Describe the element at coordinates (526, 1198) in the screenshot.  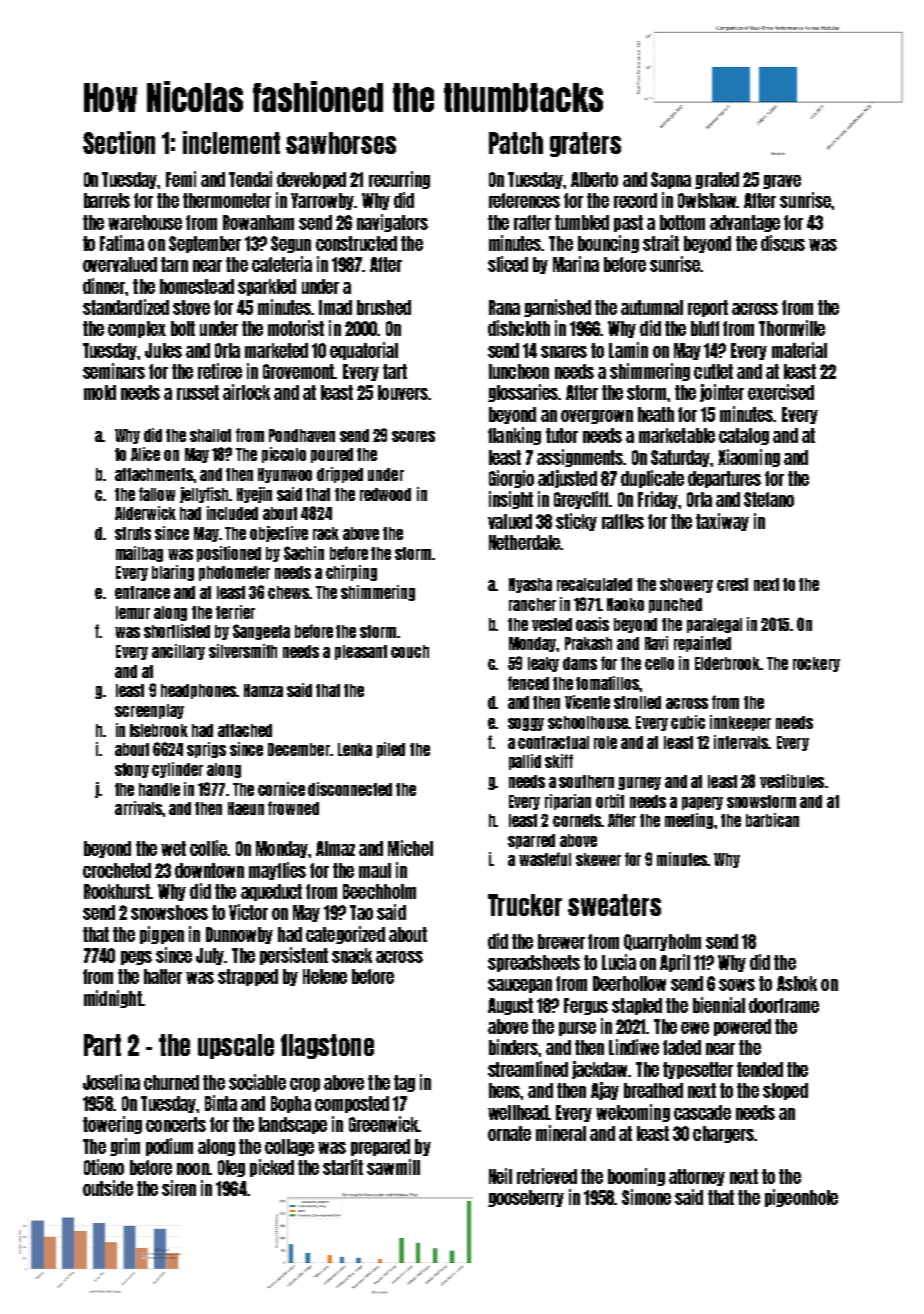
I see `gooseberry` at that location.
